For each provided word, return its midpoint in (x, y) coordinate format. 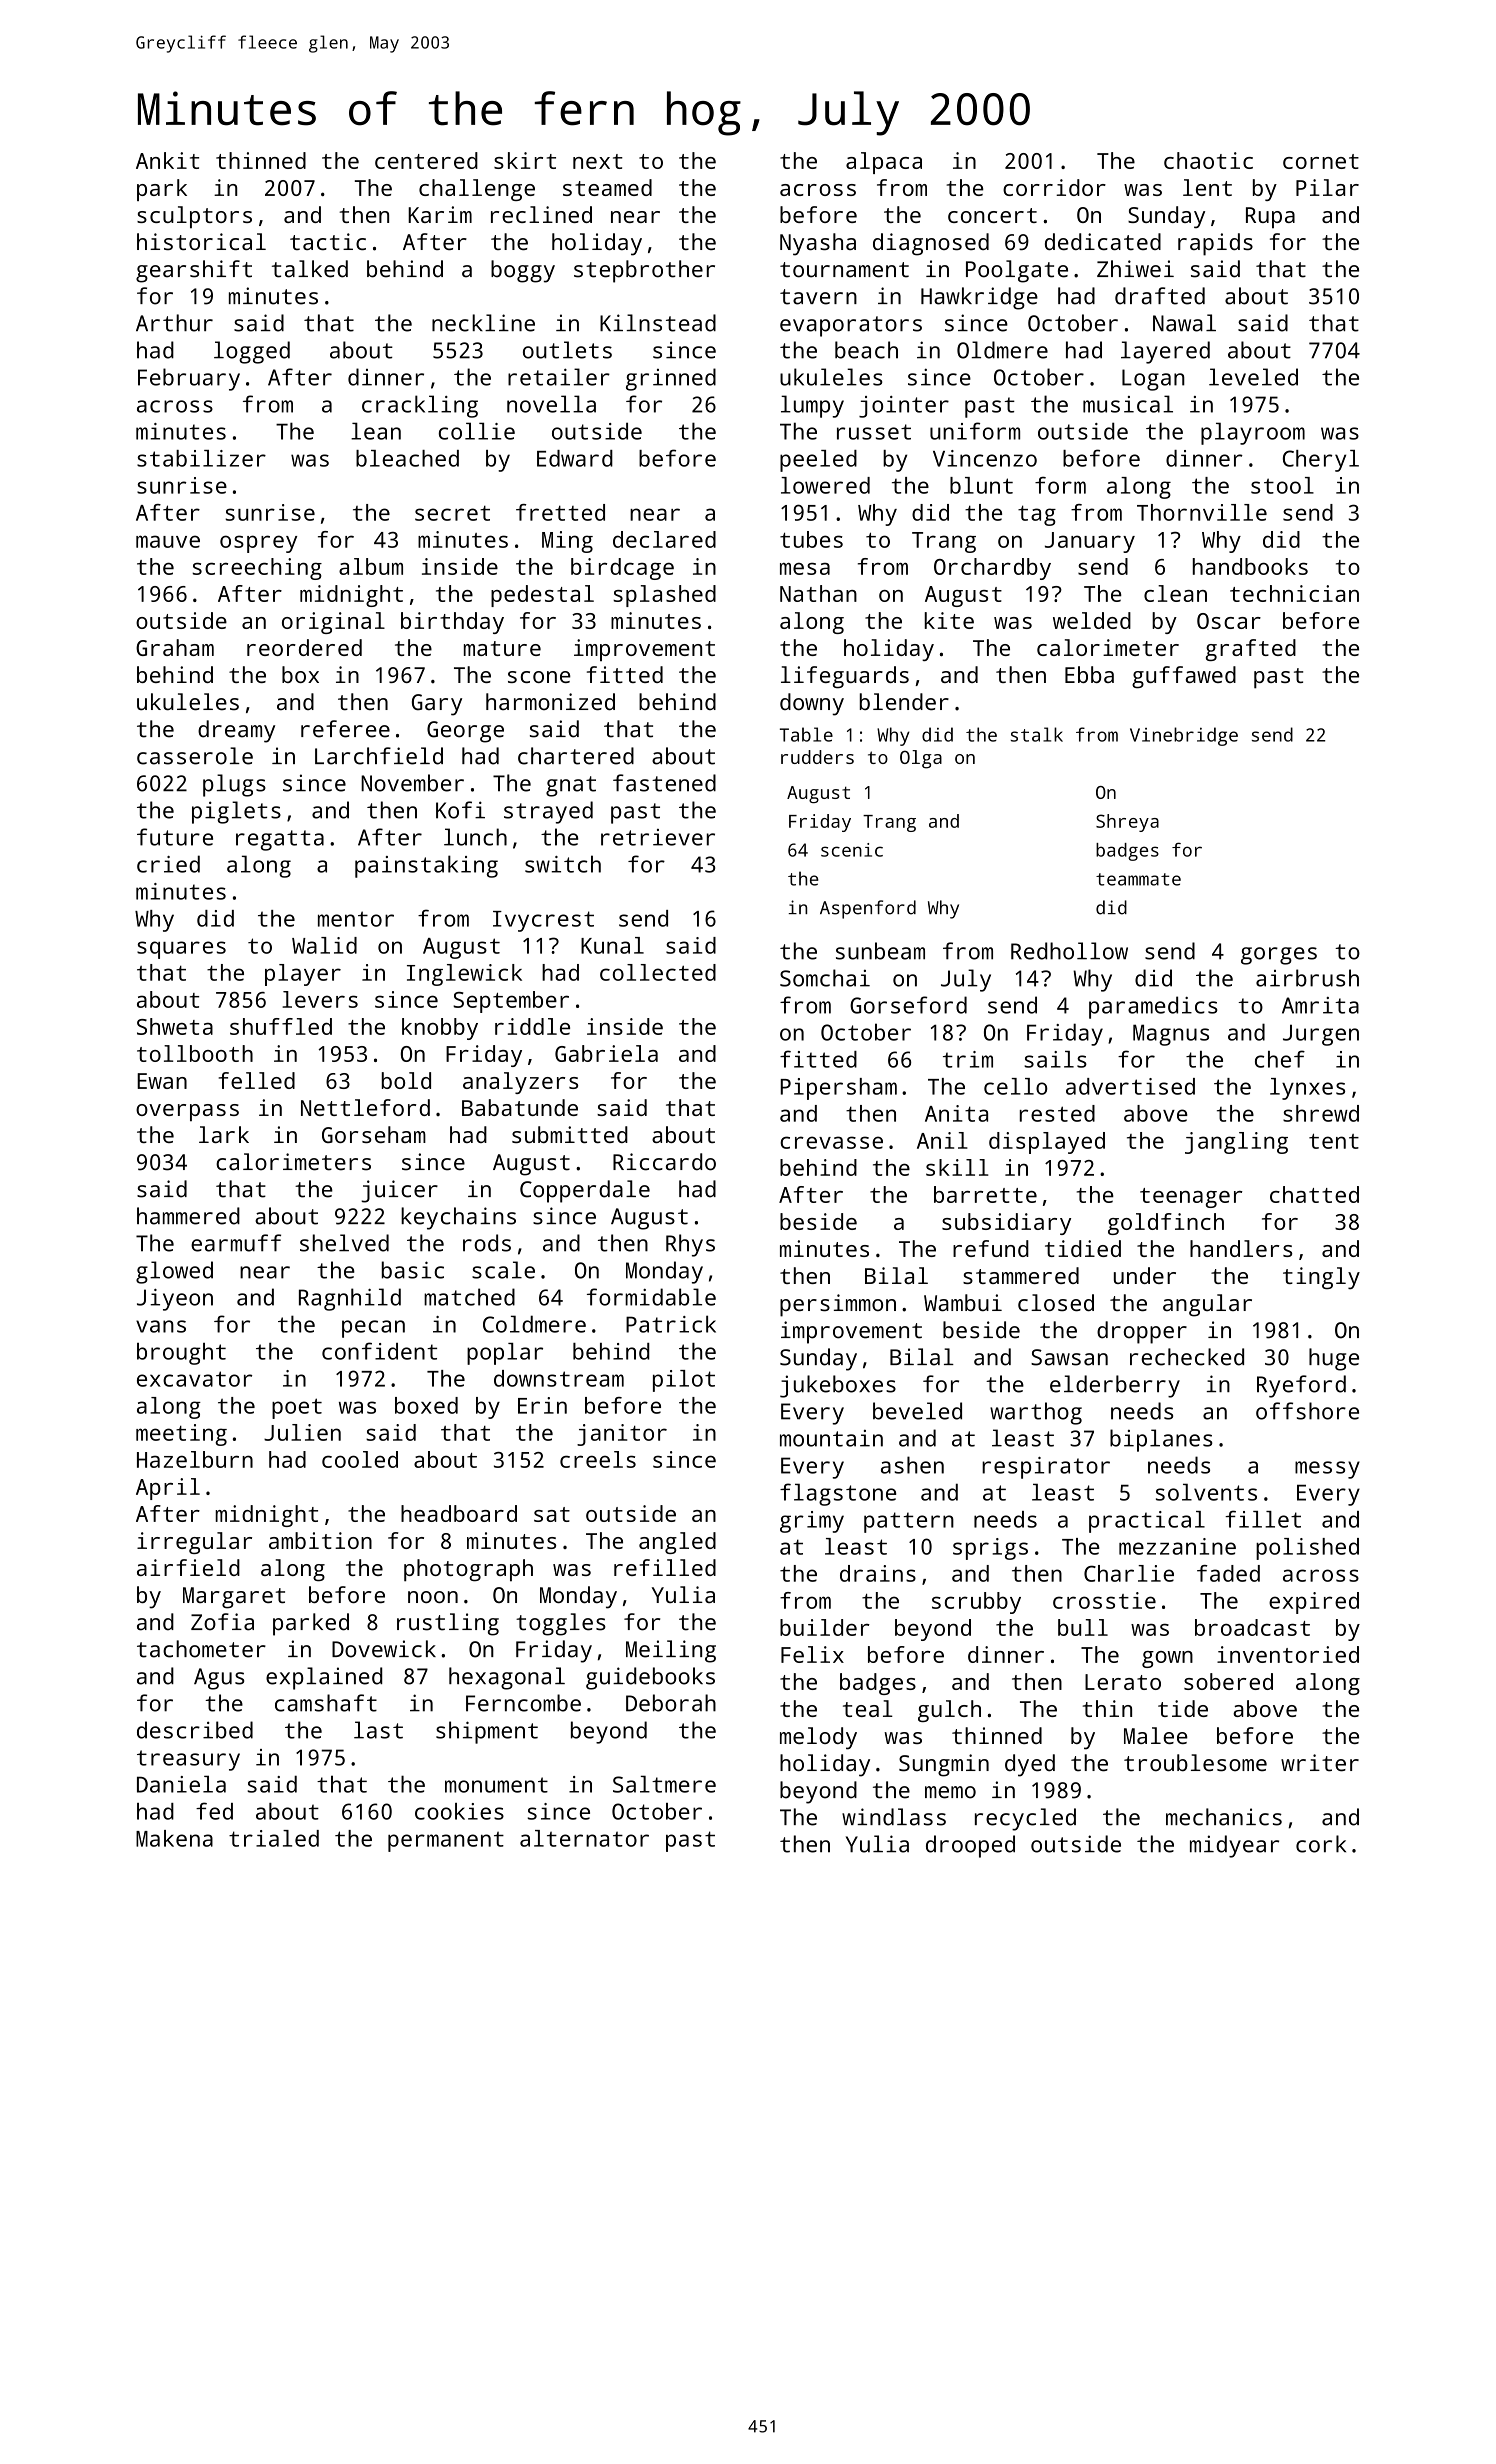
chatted (1314, 1194)
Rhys (690, 1245)
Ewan (162, 1081)
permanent (446, 1841)
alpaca (884, 163)
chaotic (1208, 160)
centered (426, 160)
